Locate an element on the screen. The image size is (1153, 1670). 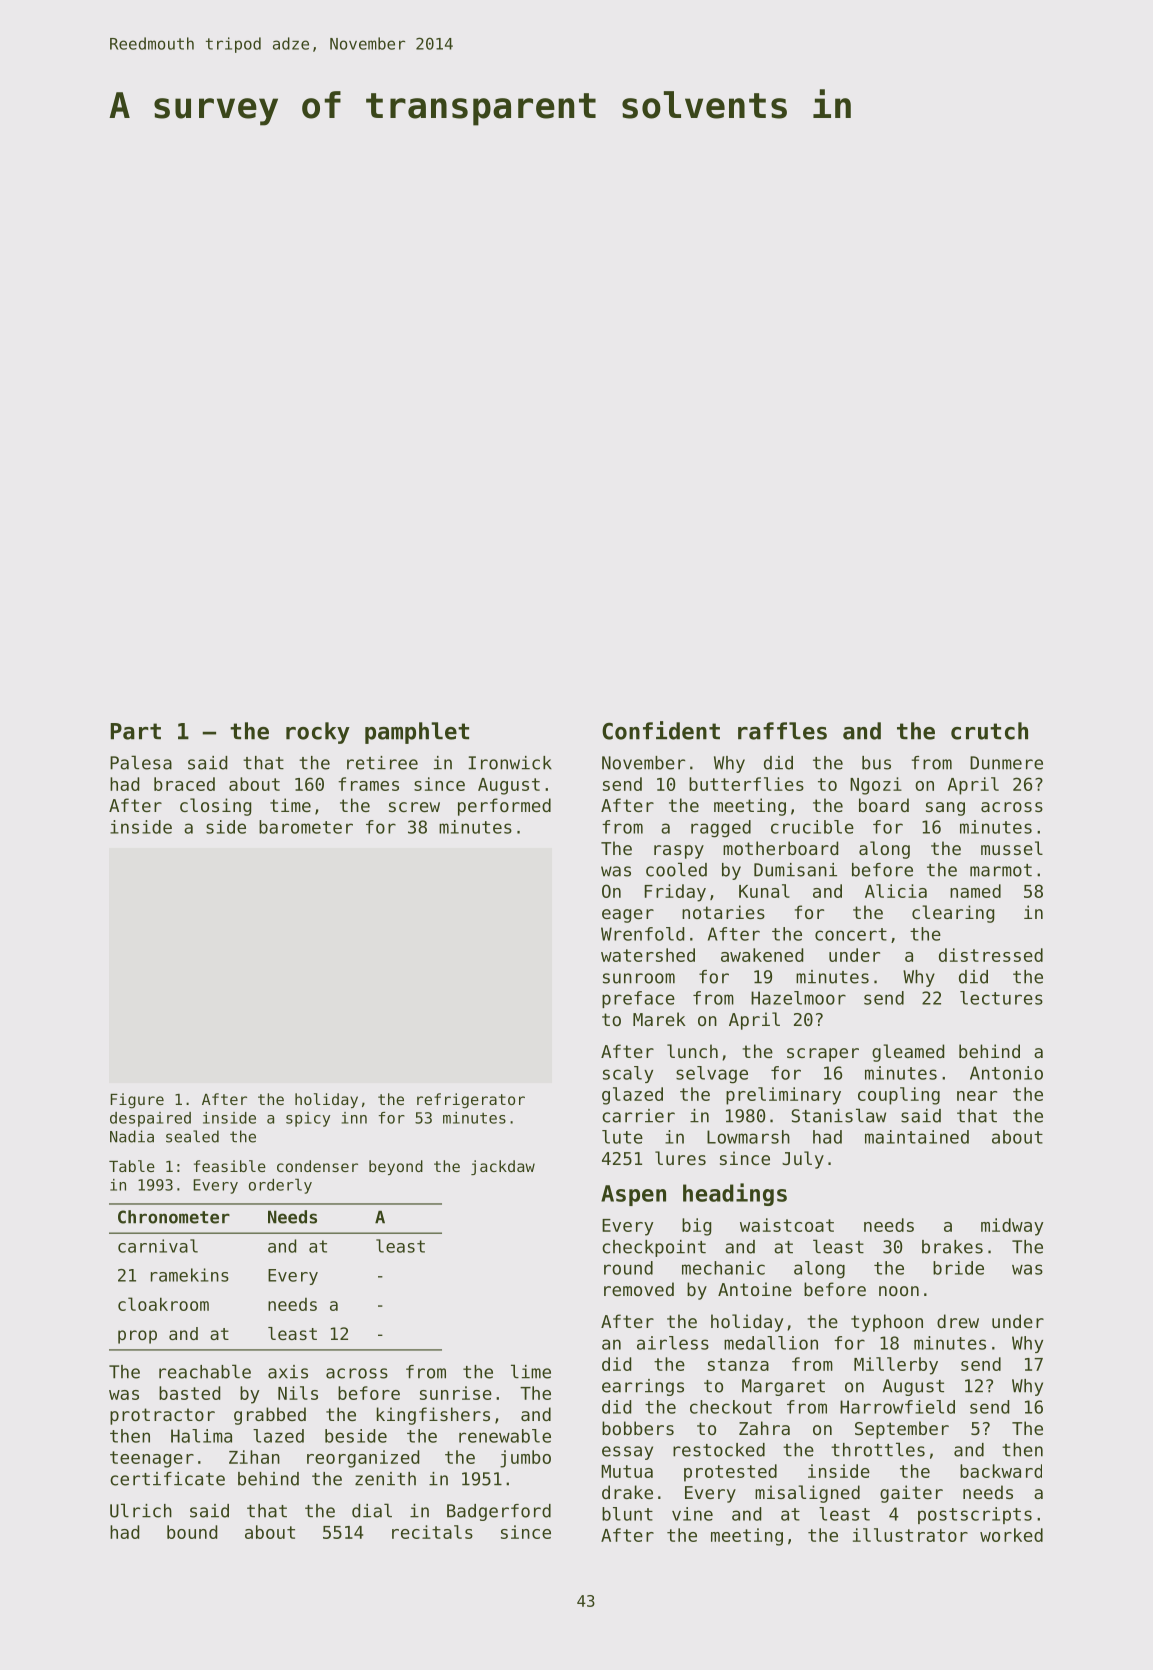
orderly is located at coordinates (280, 1186).
